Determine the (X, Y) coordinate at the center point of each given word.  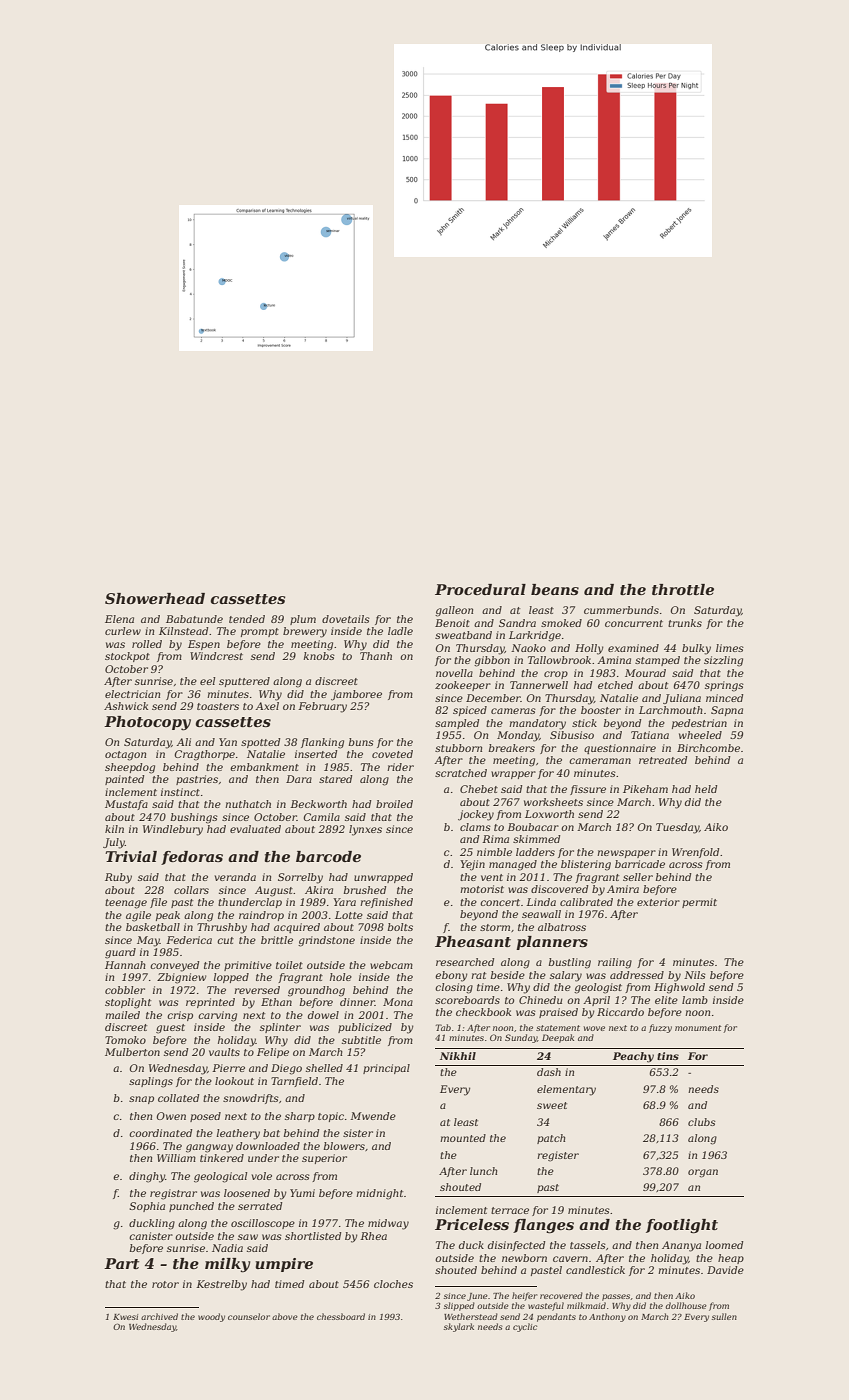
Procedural (480, 589)
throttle (683, 589)
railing (615, 963)
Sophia (147, 1207)
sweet (552, 1105)
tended (247, 619)
